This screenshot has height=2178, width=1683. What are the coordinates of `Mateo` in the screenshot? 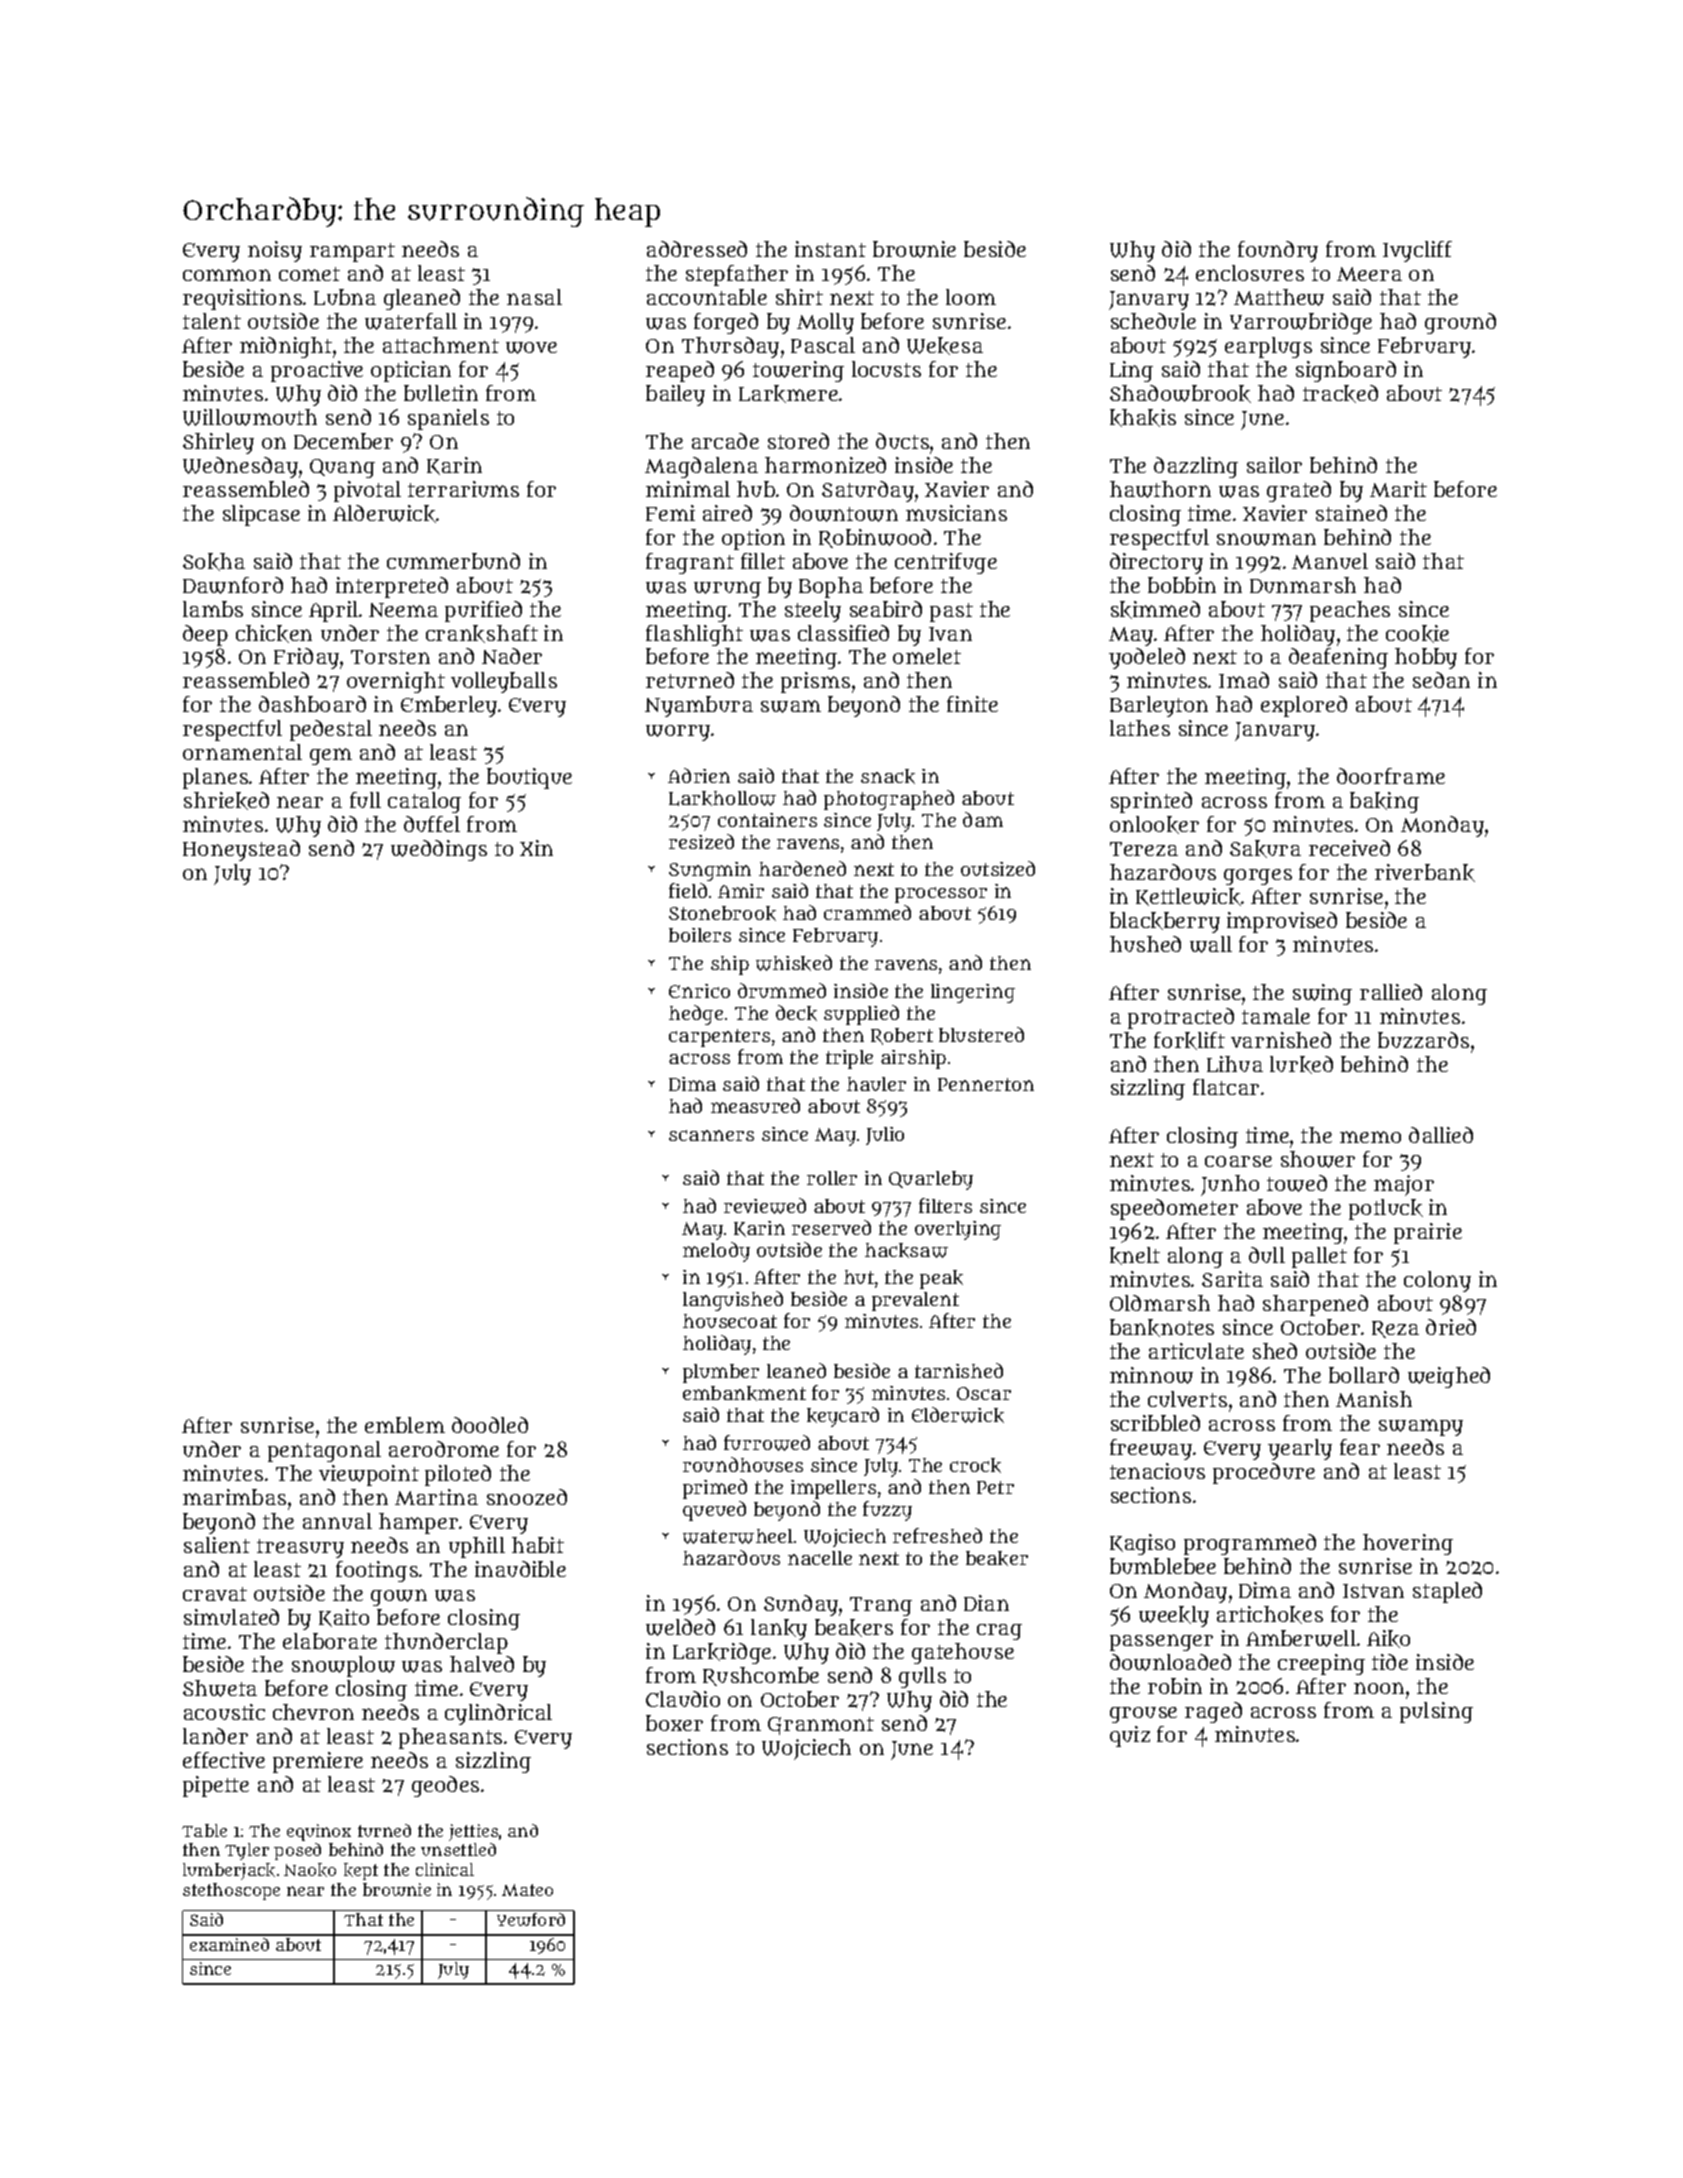 It's located at (527, 1890).
